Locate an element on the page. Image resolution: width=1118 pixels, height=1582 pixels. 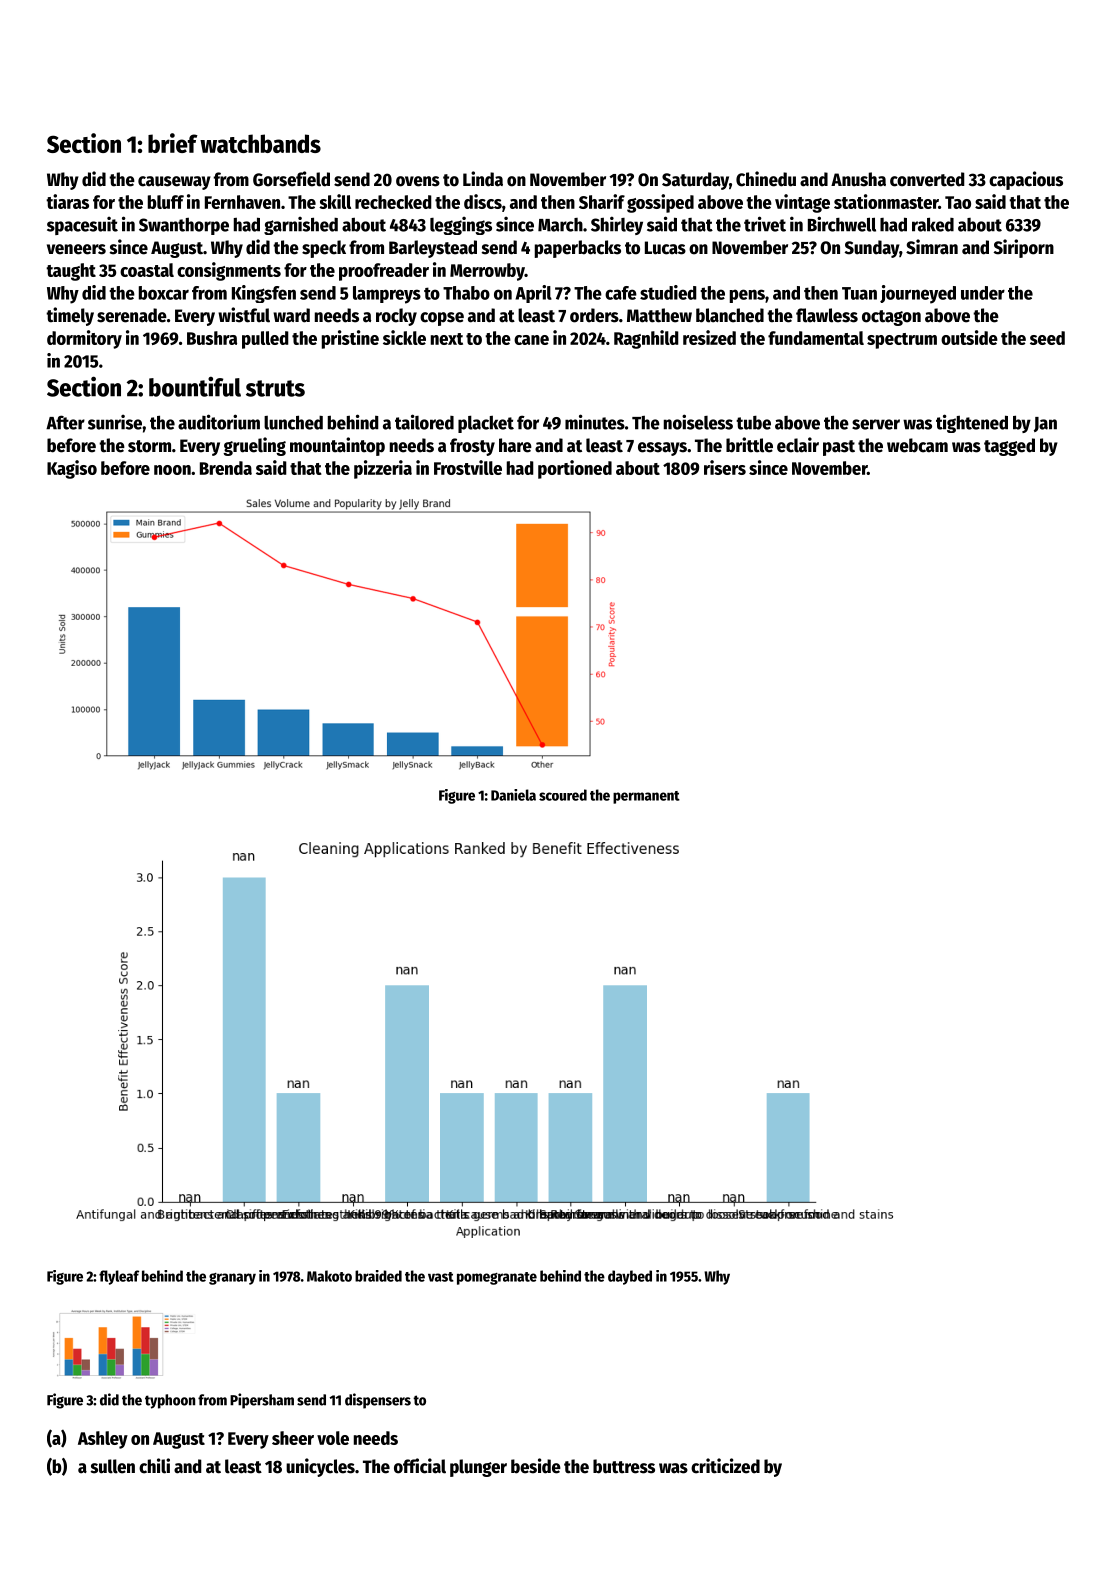
vast is located at coordinates (441, 1277).
